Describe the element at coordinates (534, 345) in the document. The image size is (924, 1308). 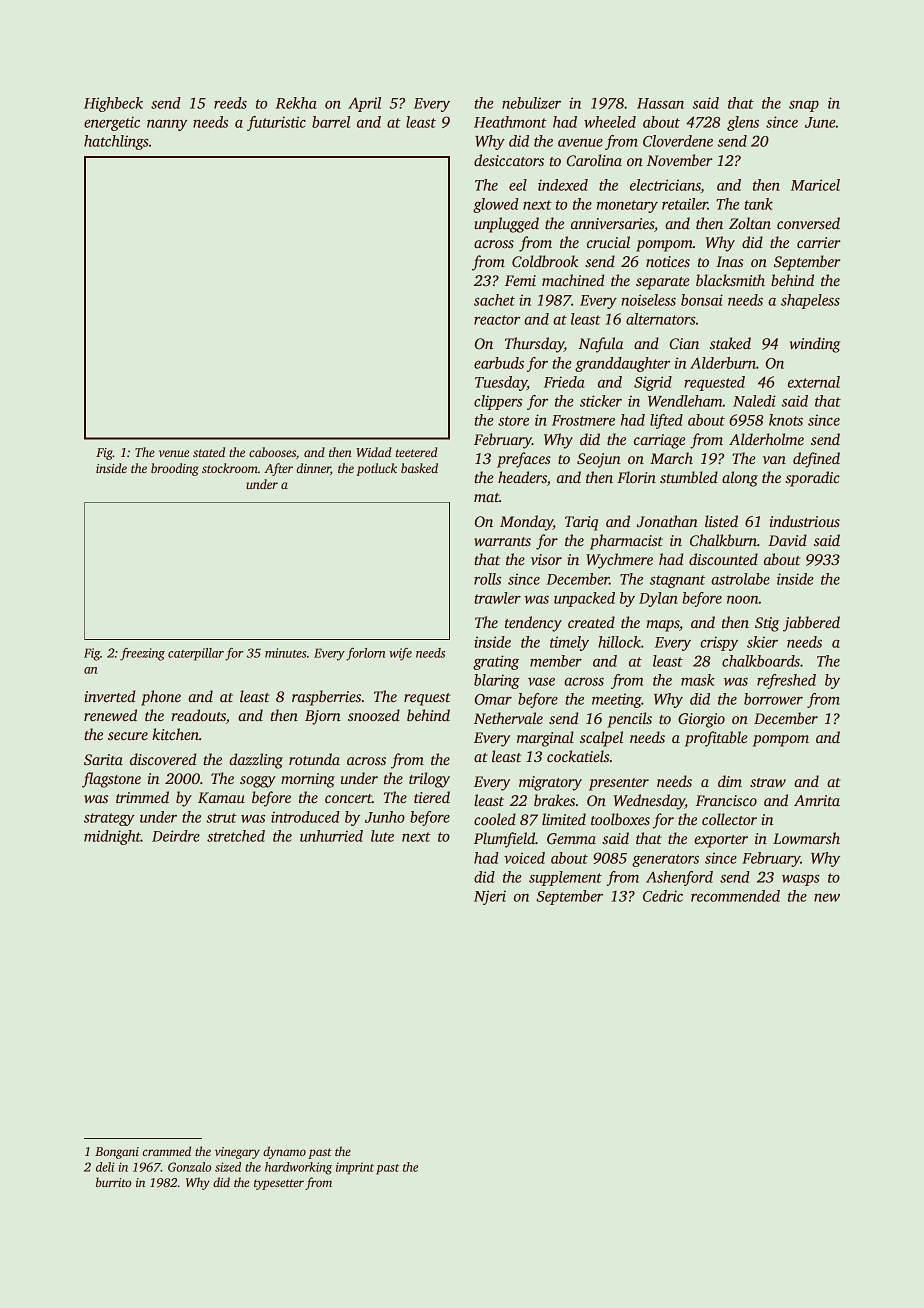
I see `Thursday` at that location.
